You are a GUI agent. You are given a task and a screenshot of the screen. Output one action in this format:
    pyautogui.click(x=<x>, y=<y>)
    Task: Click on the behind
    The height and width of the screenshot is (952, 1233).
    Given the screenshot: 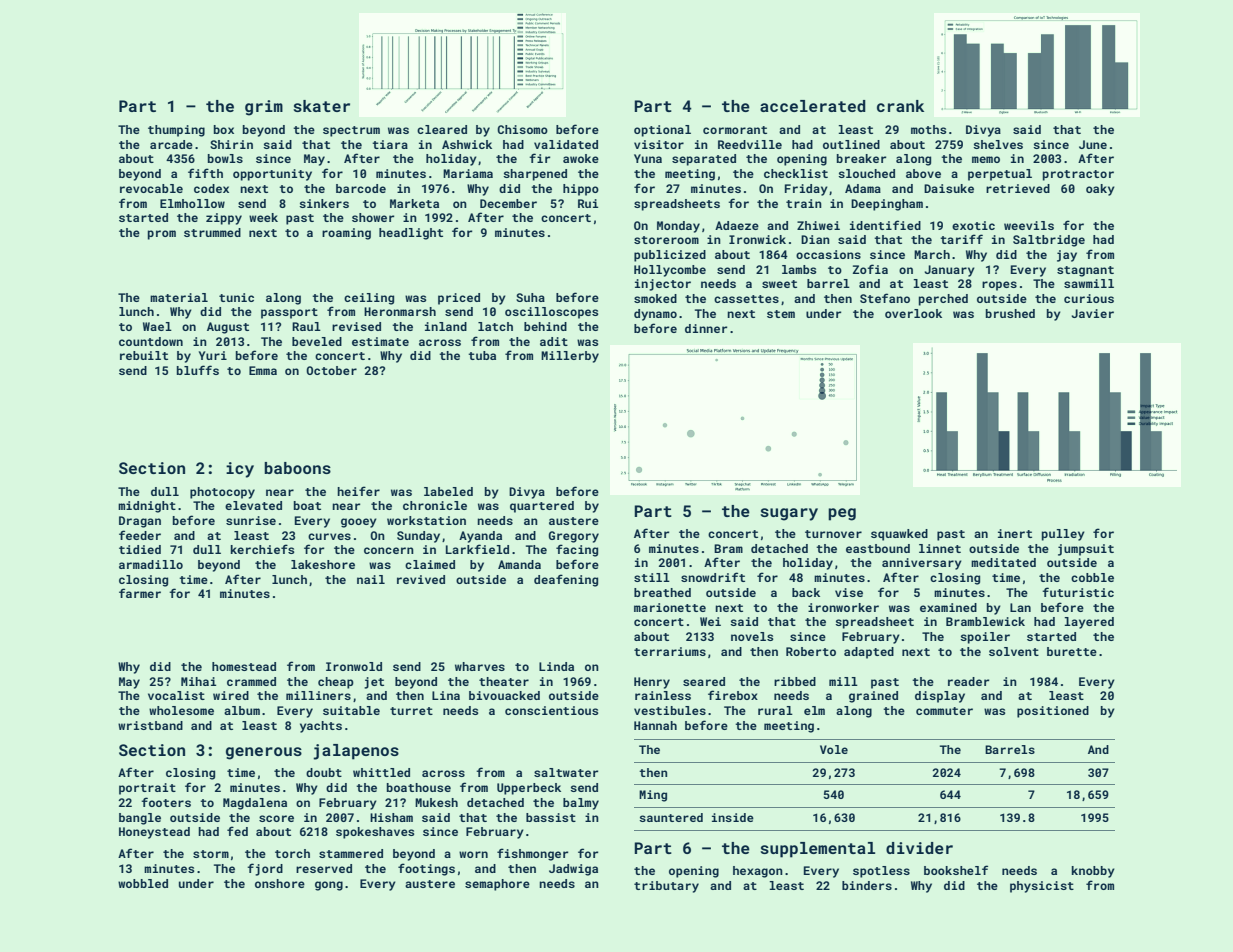 What is the action you would take?
    pyautogui.click(x=545, y=326)
